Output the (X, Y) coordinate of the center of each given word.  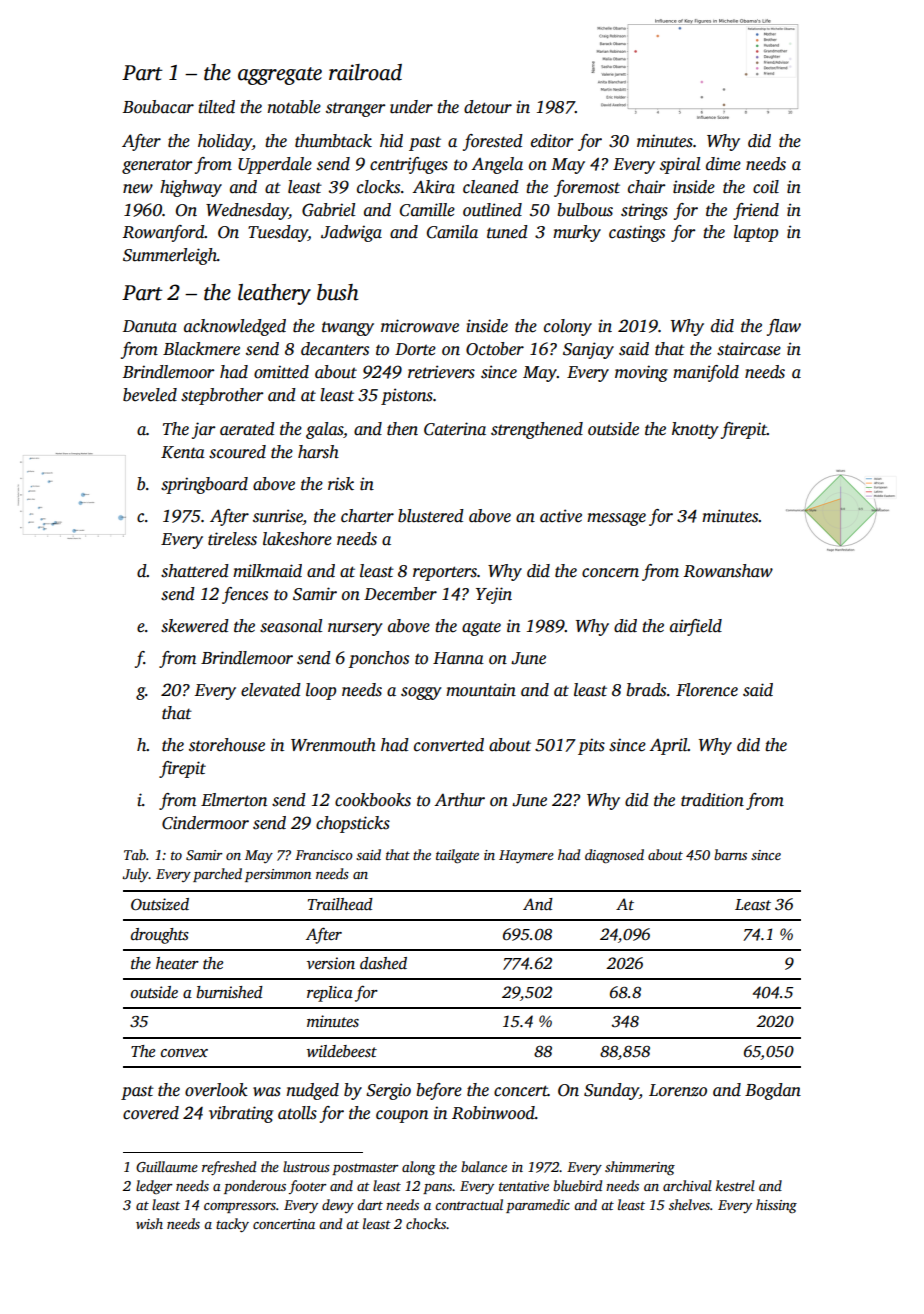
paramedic (538, 1206)
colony (568, 327)
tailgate (457, 856)
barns (730, 854)
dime (723, 164)
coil (766, 187)
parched (217, 875)
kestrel (735, 1185)
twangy (348, 328)
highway (191, 188)
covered (151, 1113)
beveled (150, 395)
